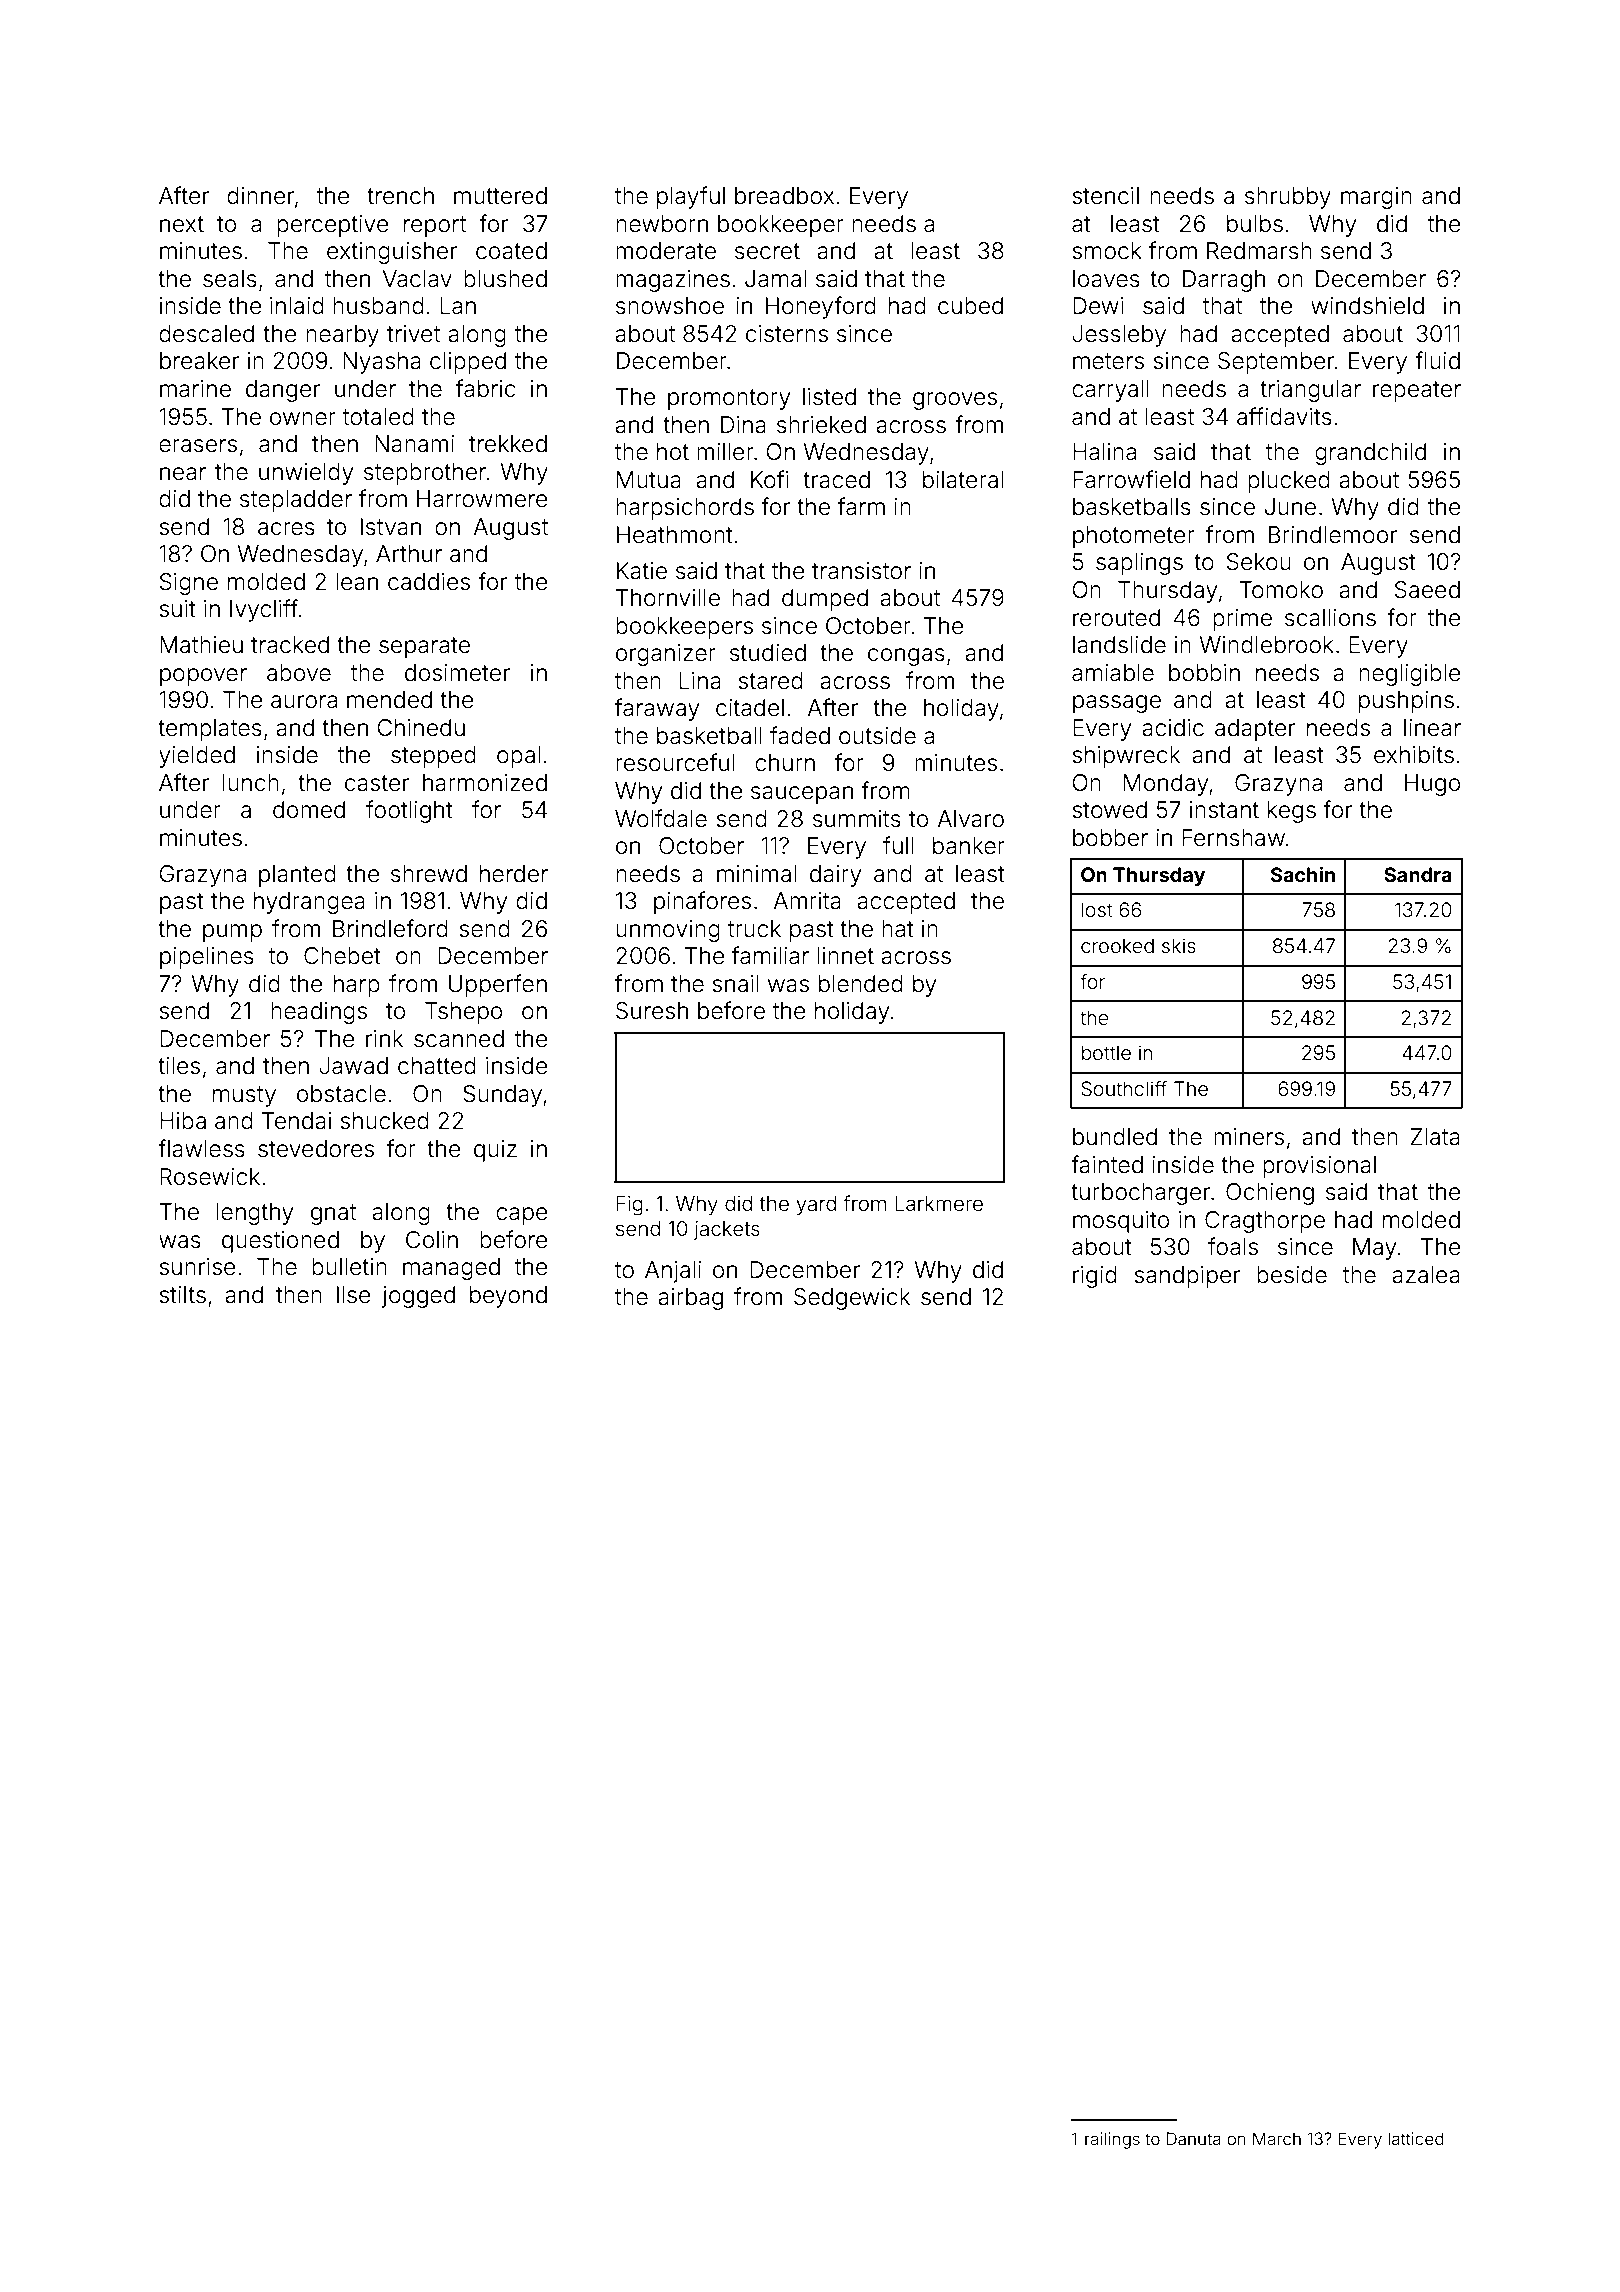 The width and height of the screenshot is (1620, 2292). Describe the element at coordinates (1112, 2140) in the screenshot. I see `railings` at that location.
